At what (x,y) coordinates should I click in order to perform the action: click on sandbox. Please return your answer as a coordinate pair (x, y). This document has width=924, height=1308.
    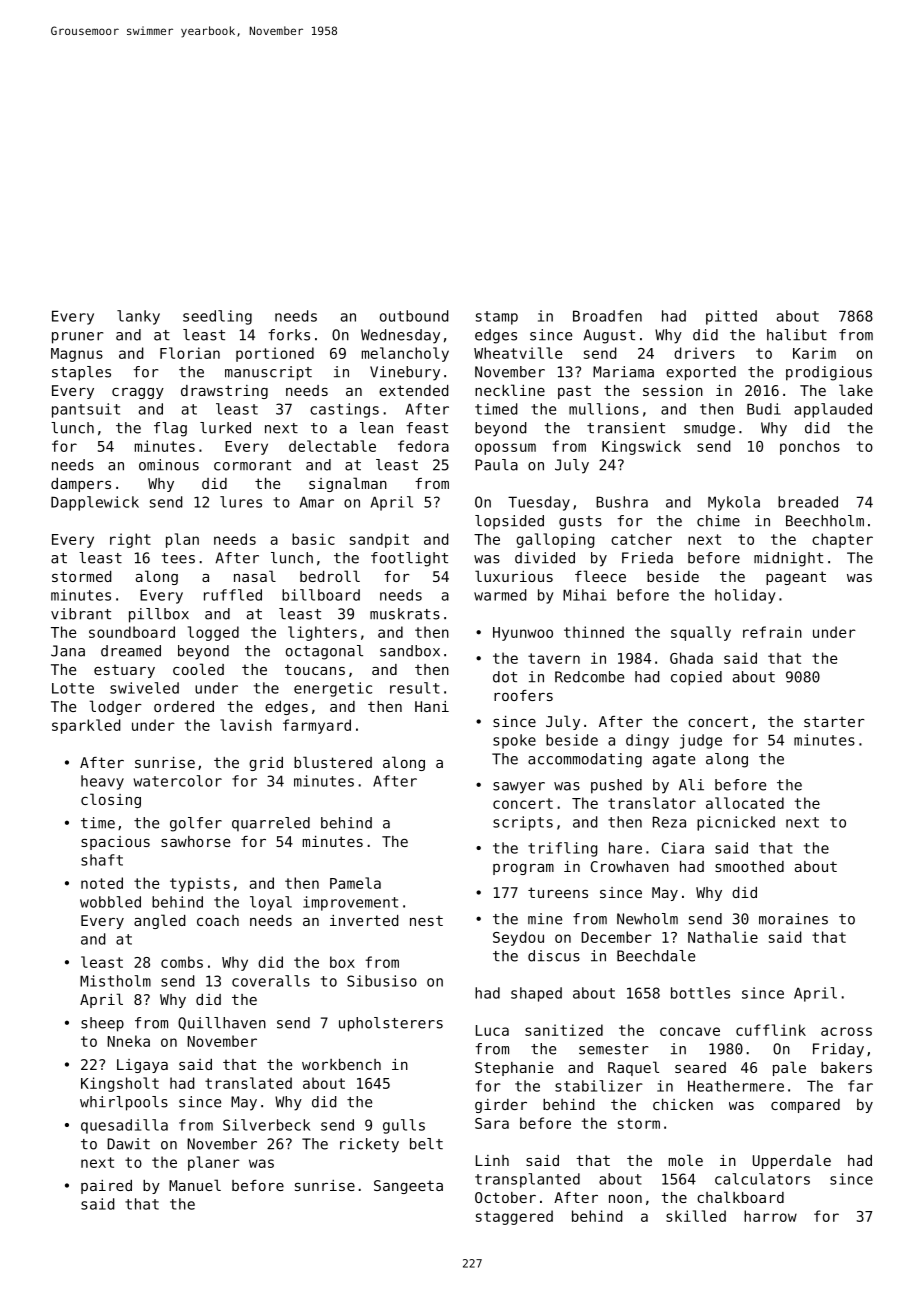
    Looking at the image, I should click on (410, 651).
